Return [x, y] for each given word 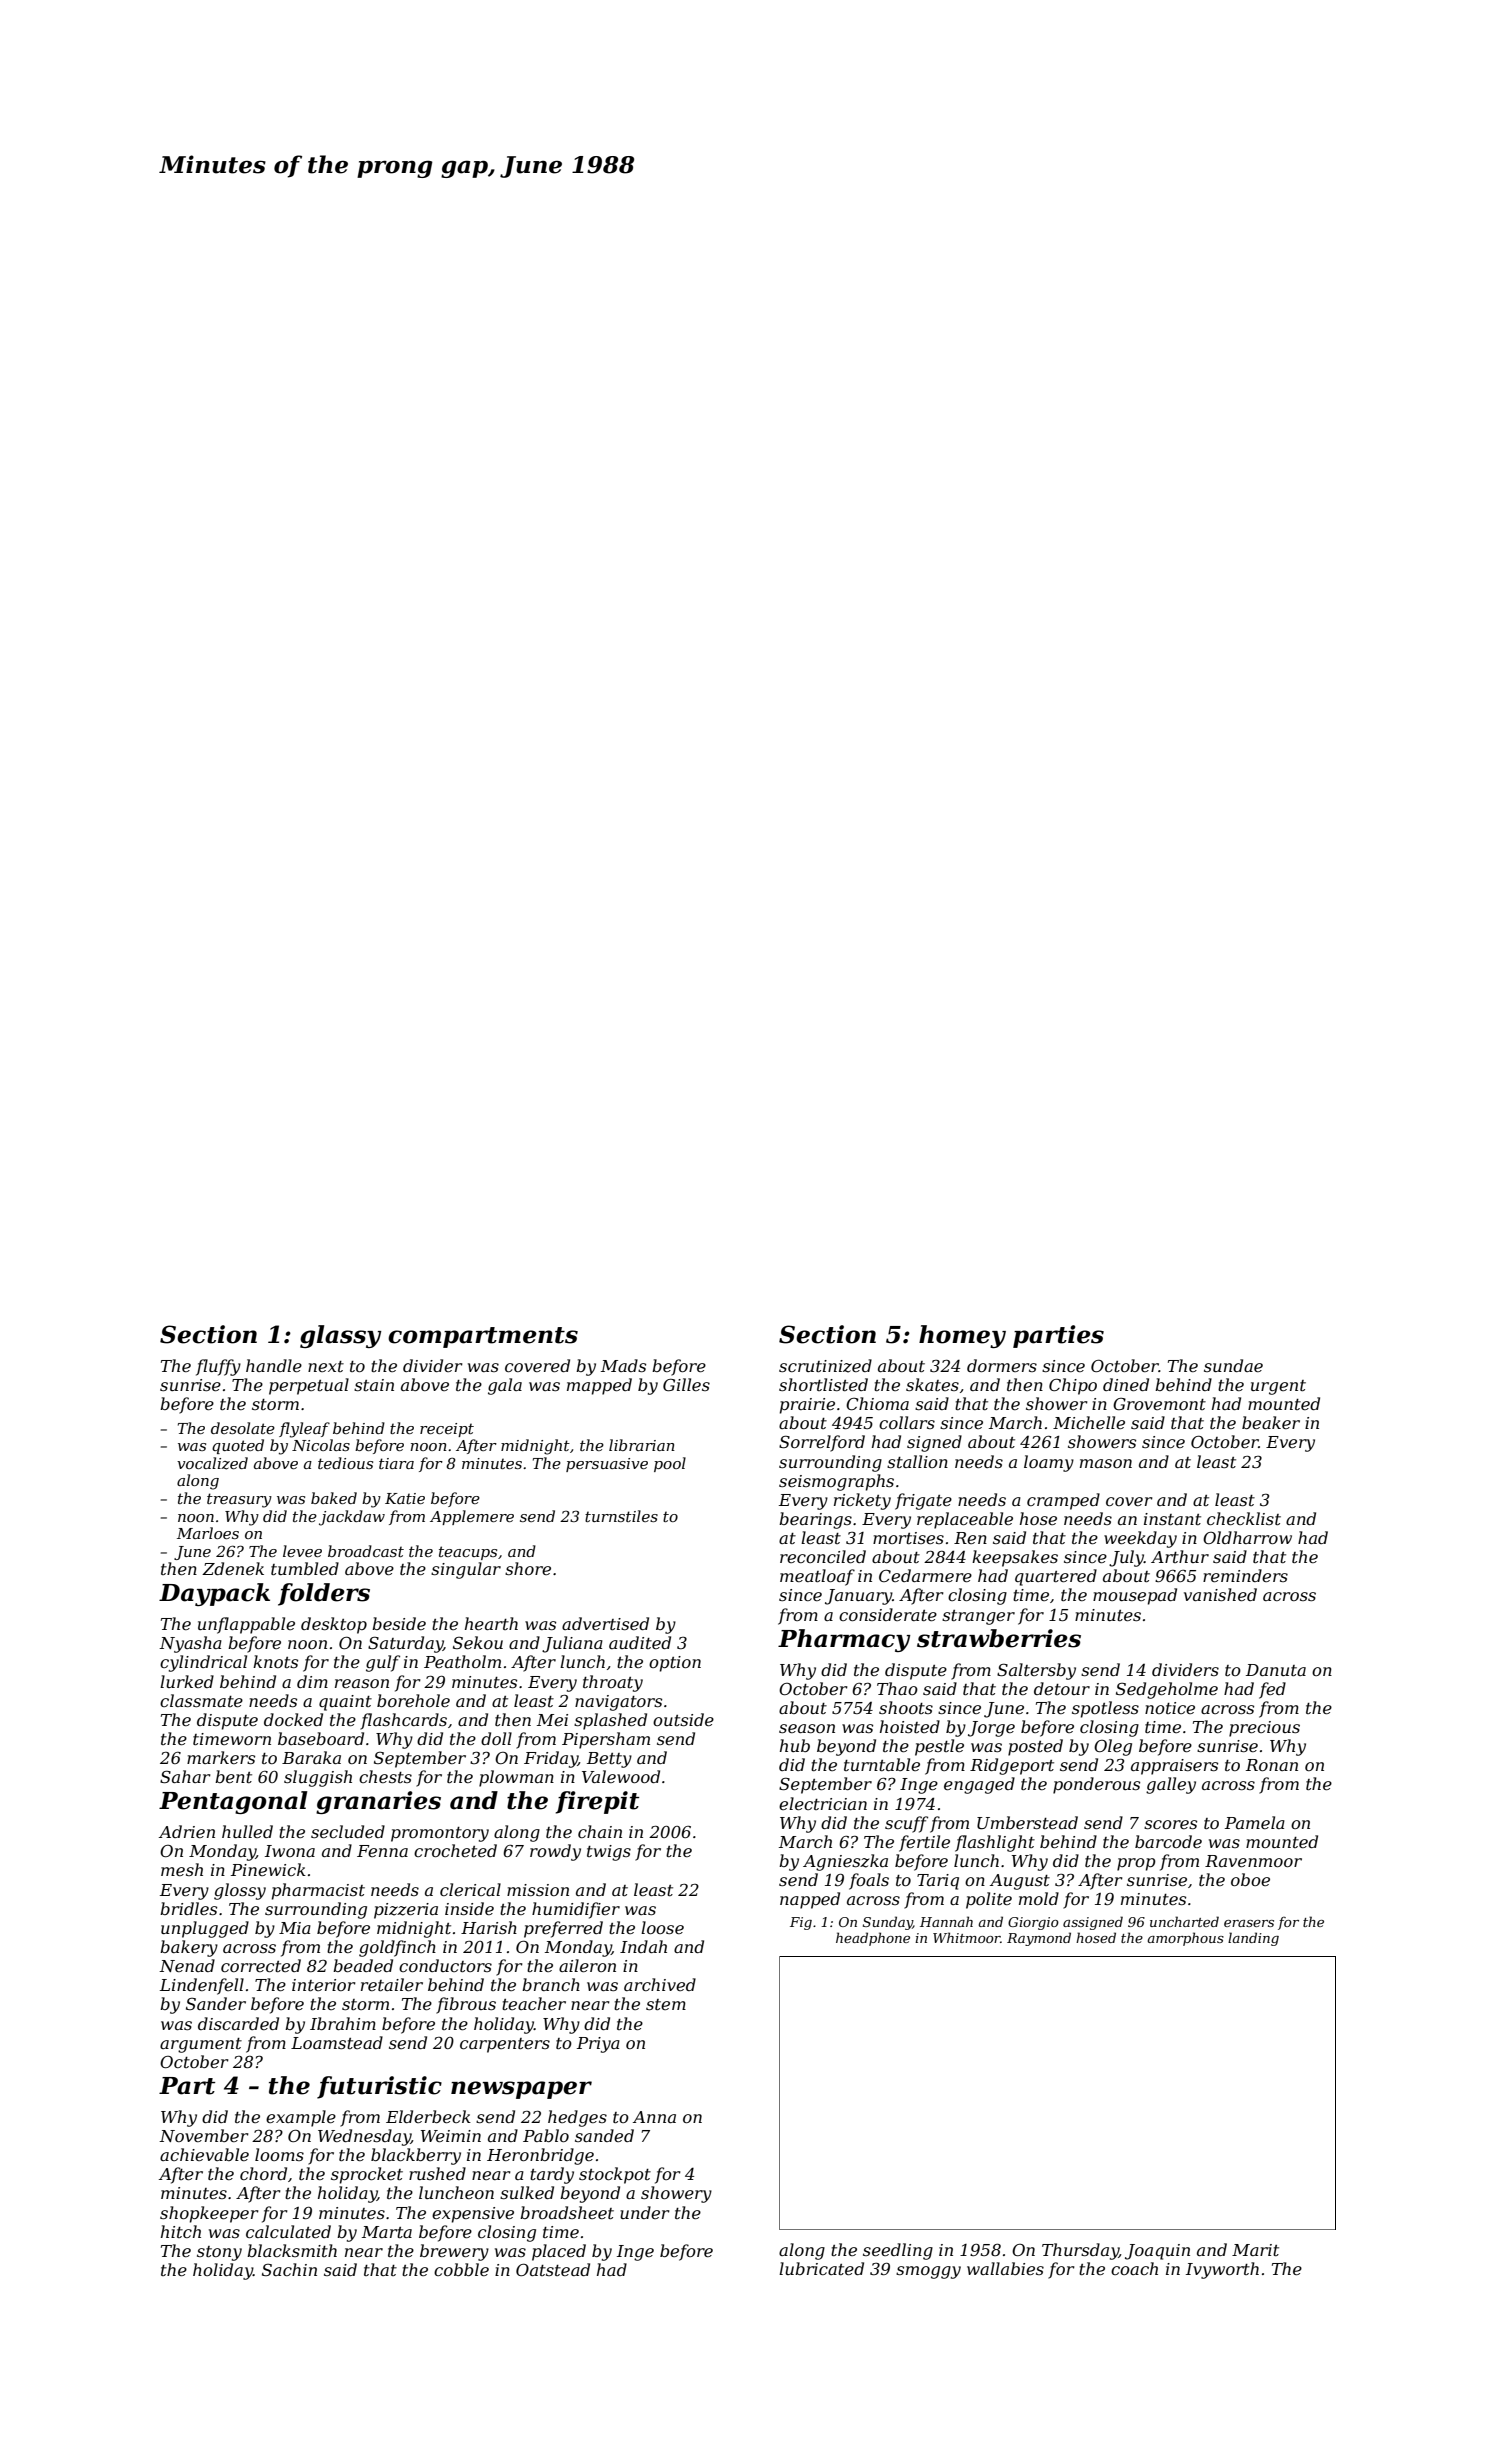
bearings [815, 1520]
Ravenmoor [1253, 1861]
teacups [468, 1553]
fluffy [218, 1367]
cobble [461, 2269]
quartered [1056, 1577]
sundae [1233, 1365]
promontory [440, 1834]
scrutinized [825, 1366]
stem [666, 2004]
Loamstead [337, 2042]
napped [810, 1900]
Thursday [1080, 2251]
